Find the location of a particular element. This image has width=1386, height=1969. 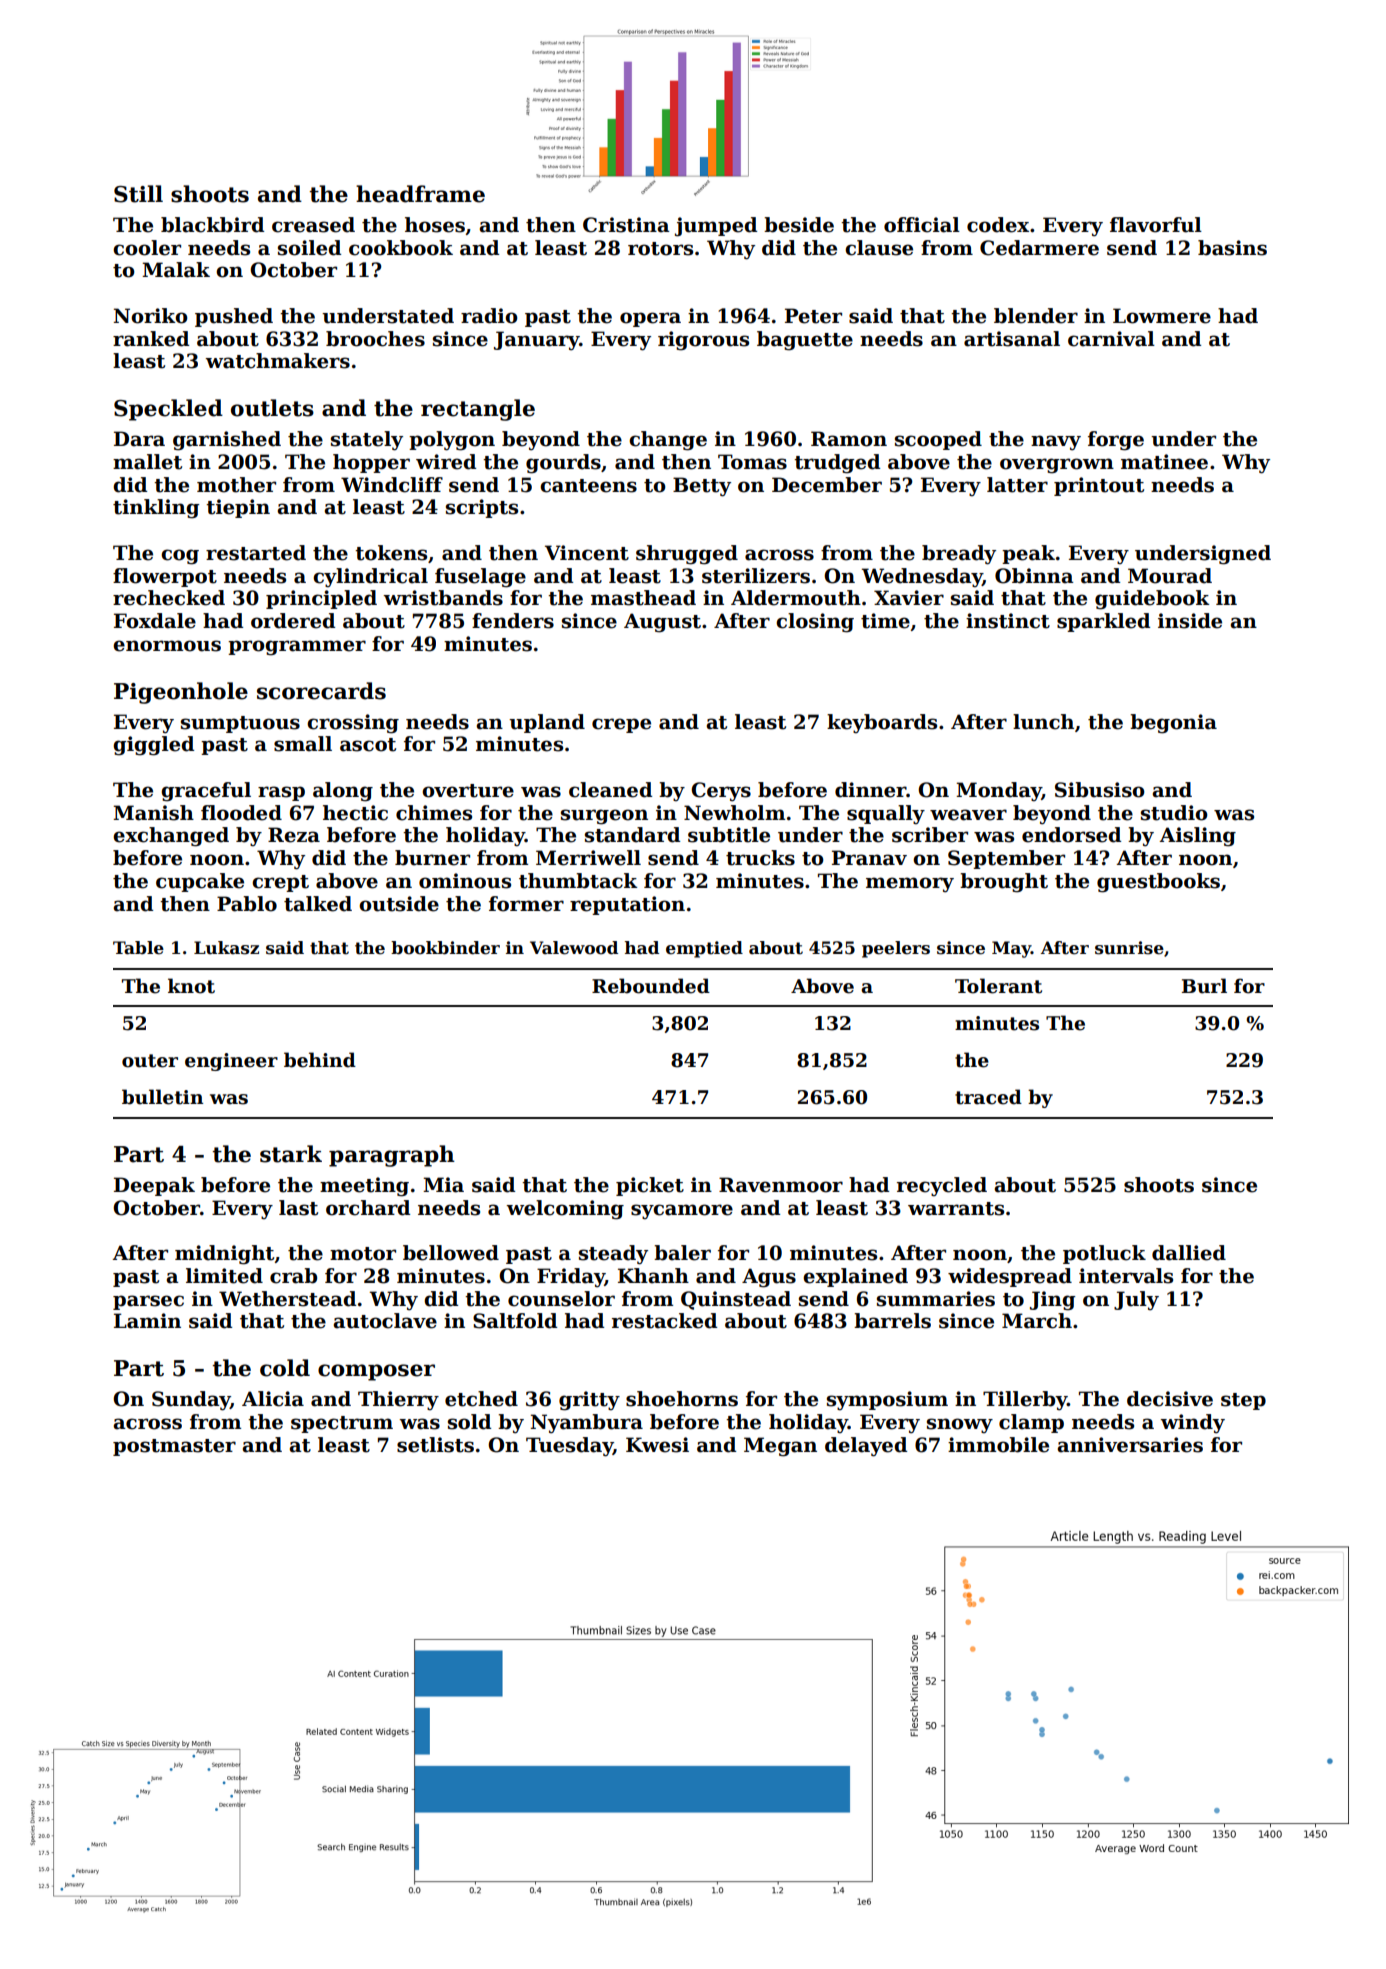

codex is located at coordinates (998, 225).
